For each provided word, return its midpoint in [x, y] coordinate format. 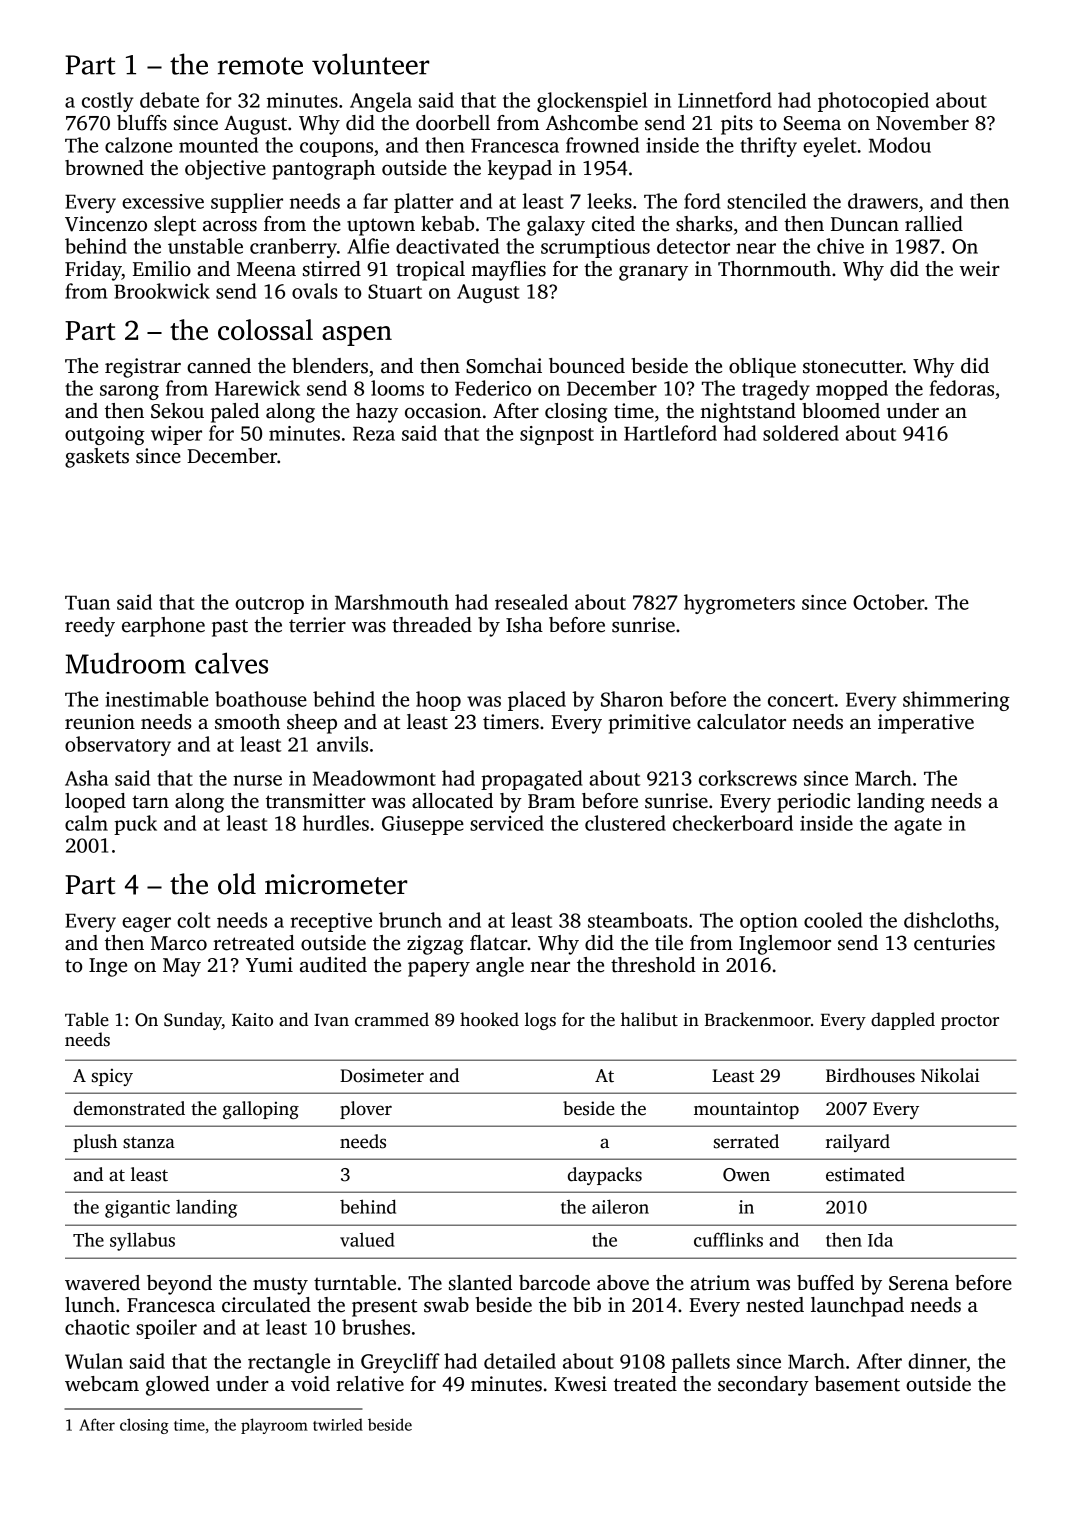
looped [95, 803]
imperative [926, 724]
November [922, 123]
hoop [438, 701]
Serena [919, 1283]
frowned [602, 145]
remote [260, 66]
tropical [430, 271]
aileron [620, 1206]
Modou [900, 145]
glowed [178, 1386]
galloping [261, 1110]
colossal [265, 329]
